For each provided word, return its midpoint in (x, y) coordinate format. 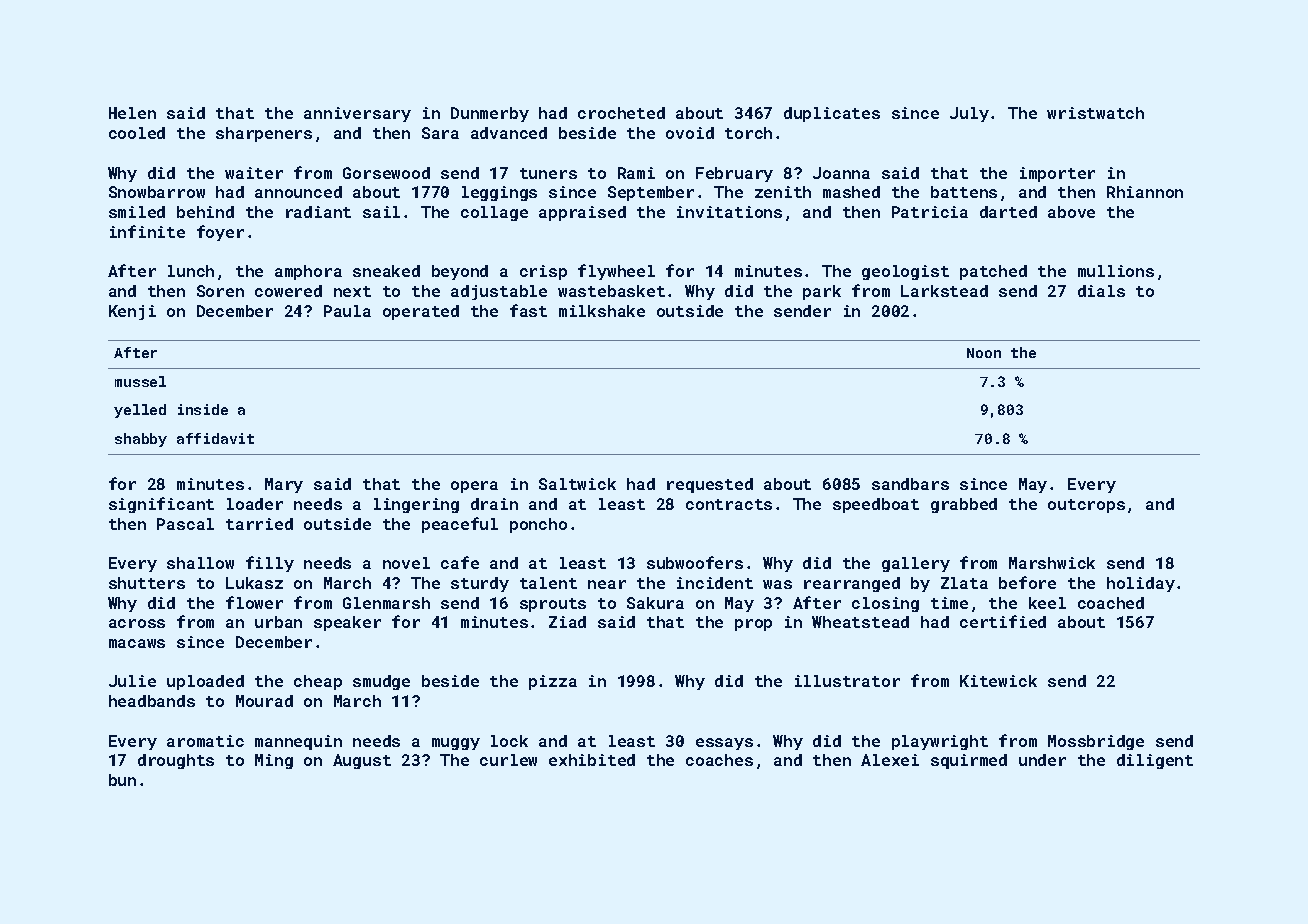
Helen (132, 113)
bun (122, 780)
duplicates (832, 114)
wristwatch (1095, 113)
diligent (1155, 761)
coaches (719, 760)
